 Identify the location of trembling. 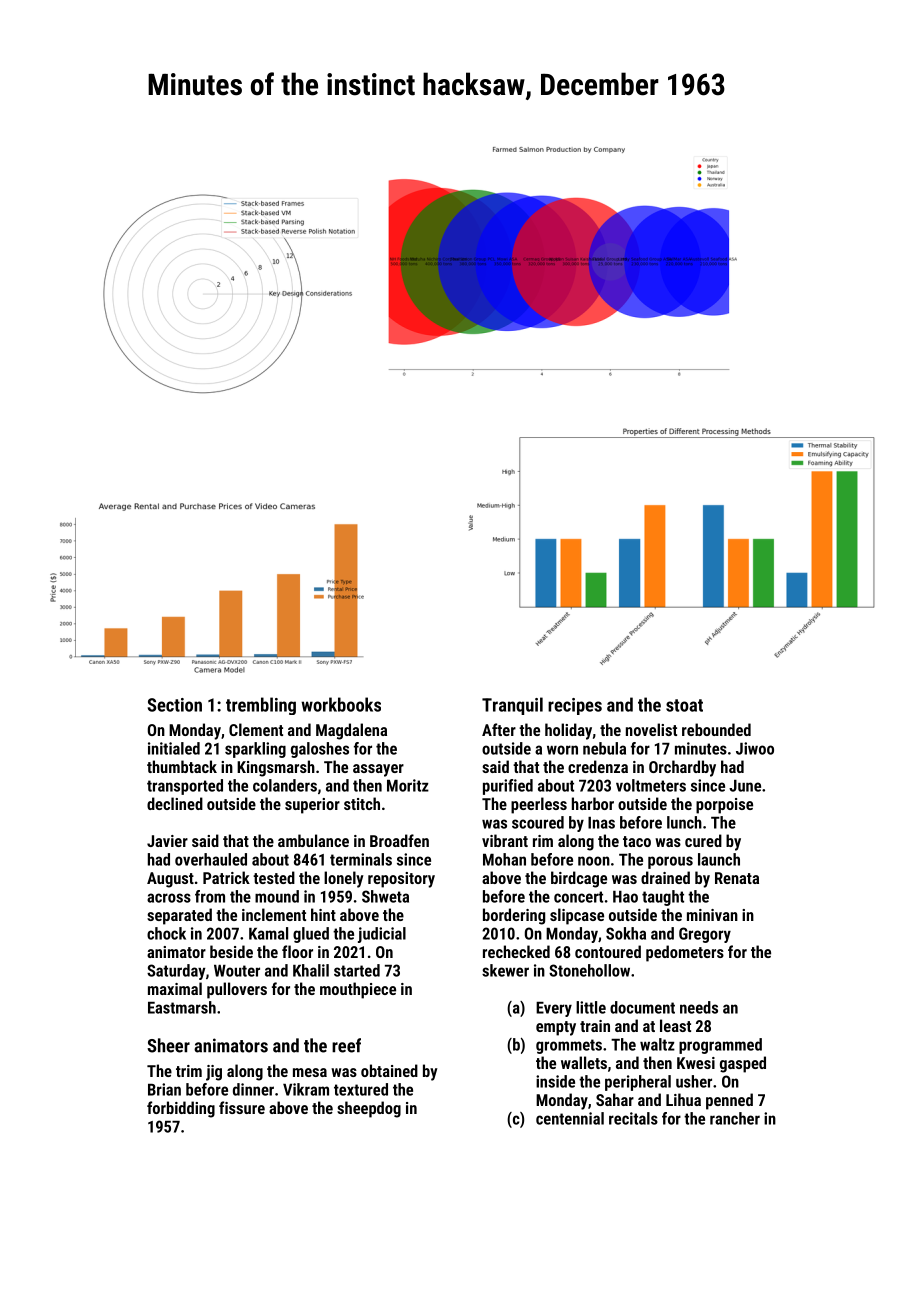
(261, 706).
